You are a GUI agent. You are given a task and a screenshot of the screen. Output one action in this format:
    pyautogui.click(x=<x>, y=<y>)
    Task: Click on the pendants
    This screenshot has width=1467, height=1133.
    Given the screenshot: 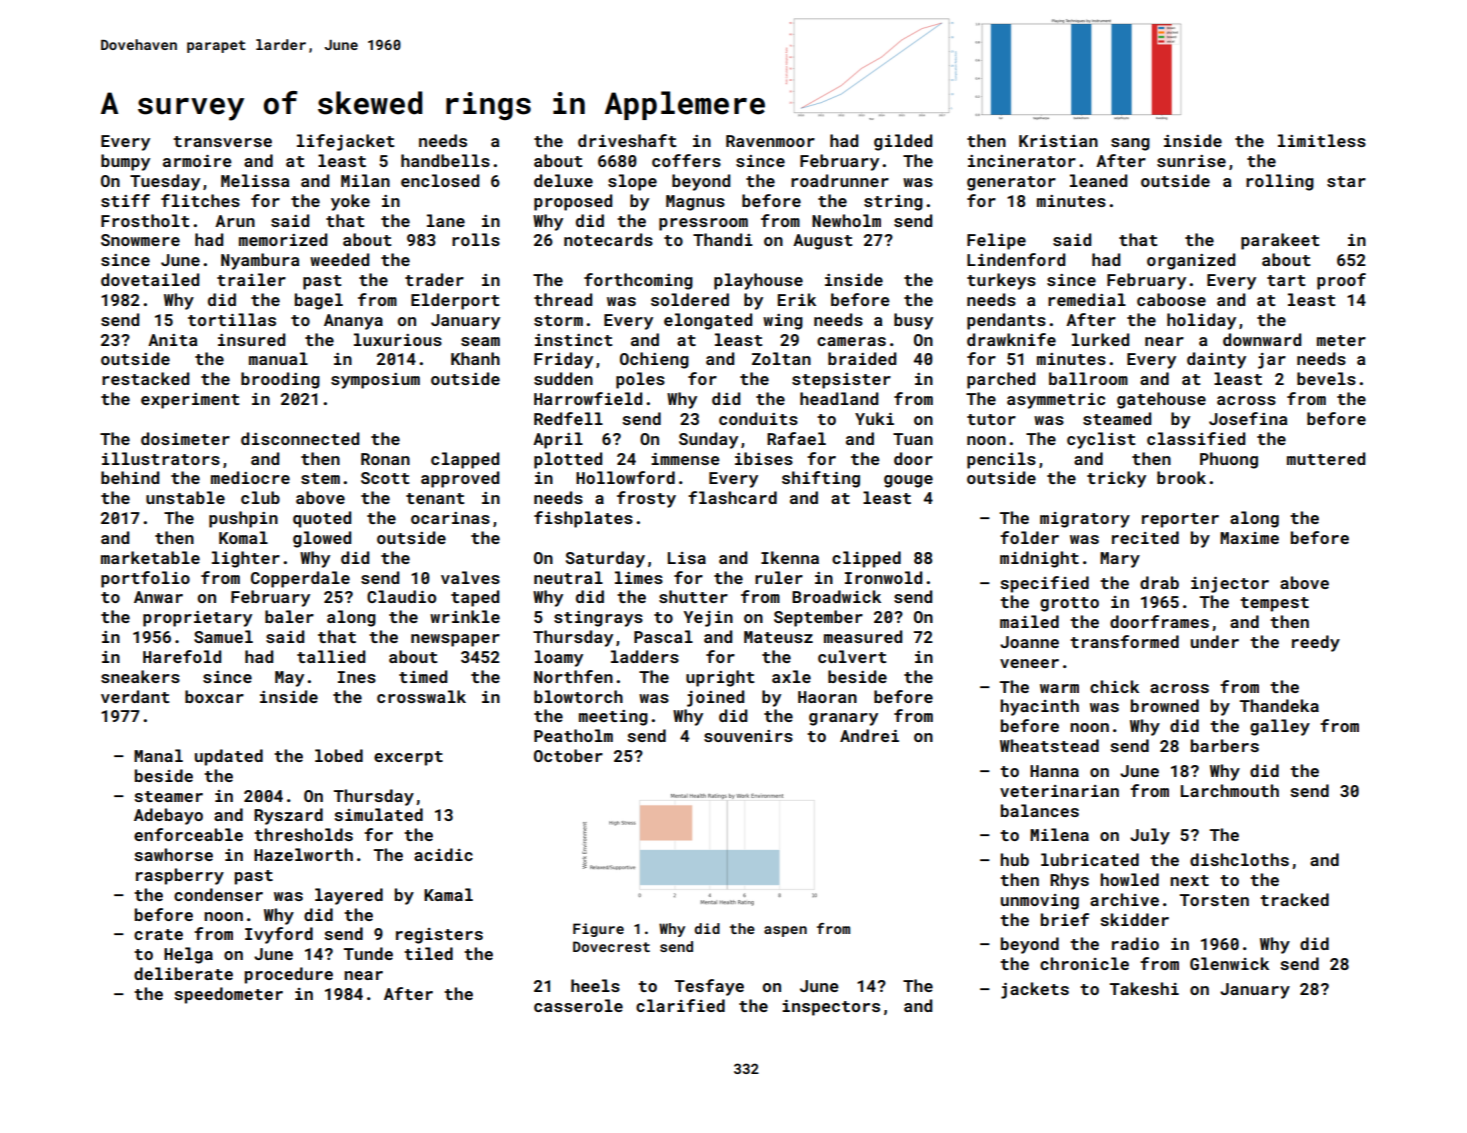 What is the action you would take?
    pyautogui.click(x=1006, y=321)
